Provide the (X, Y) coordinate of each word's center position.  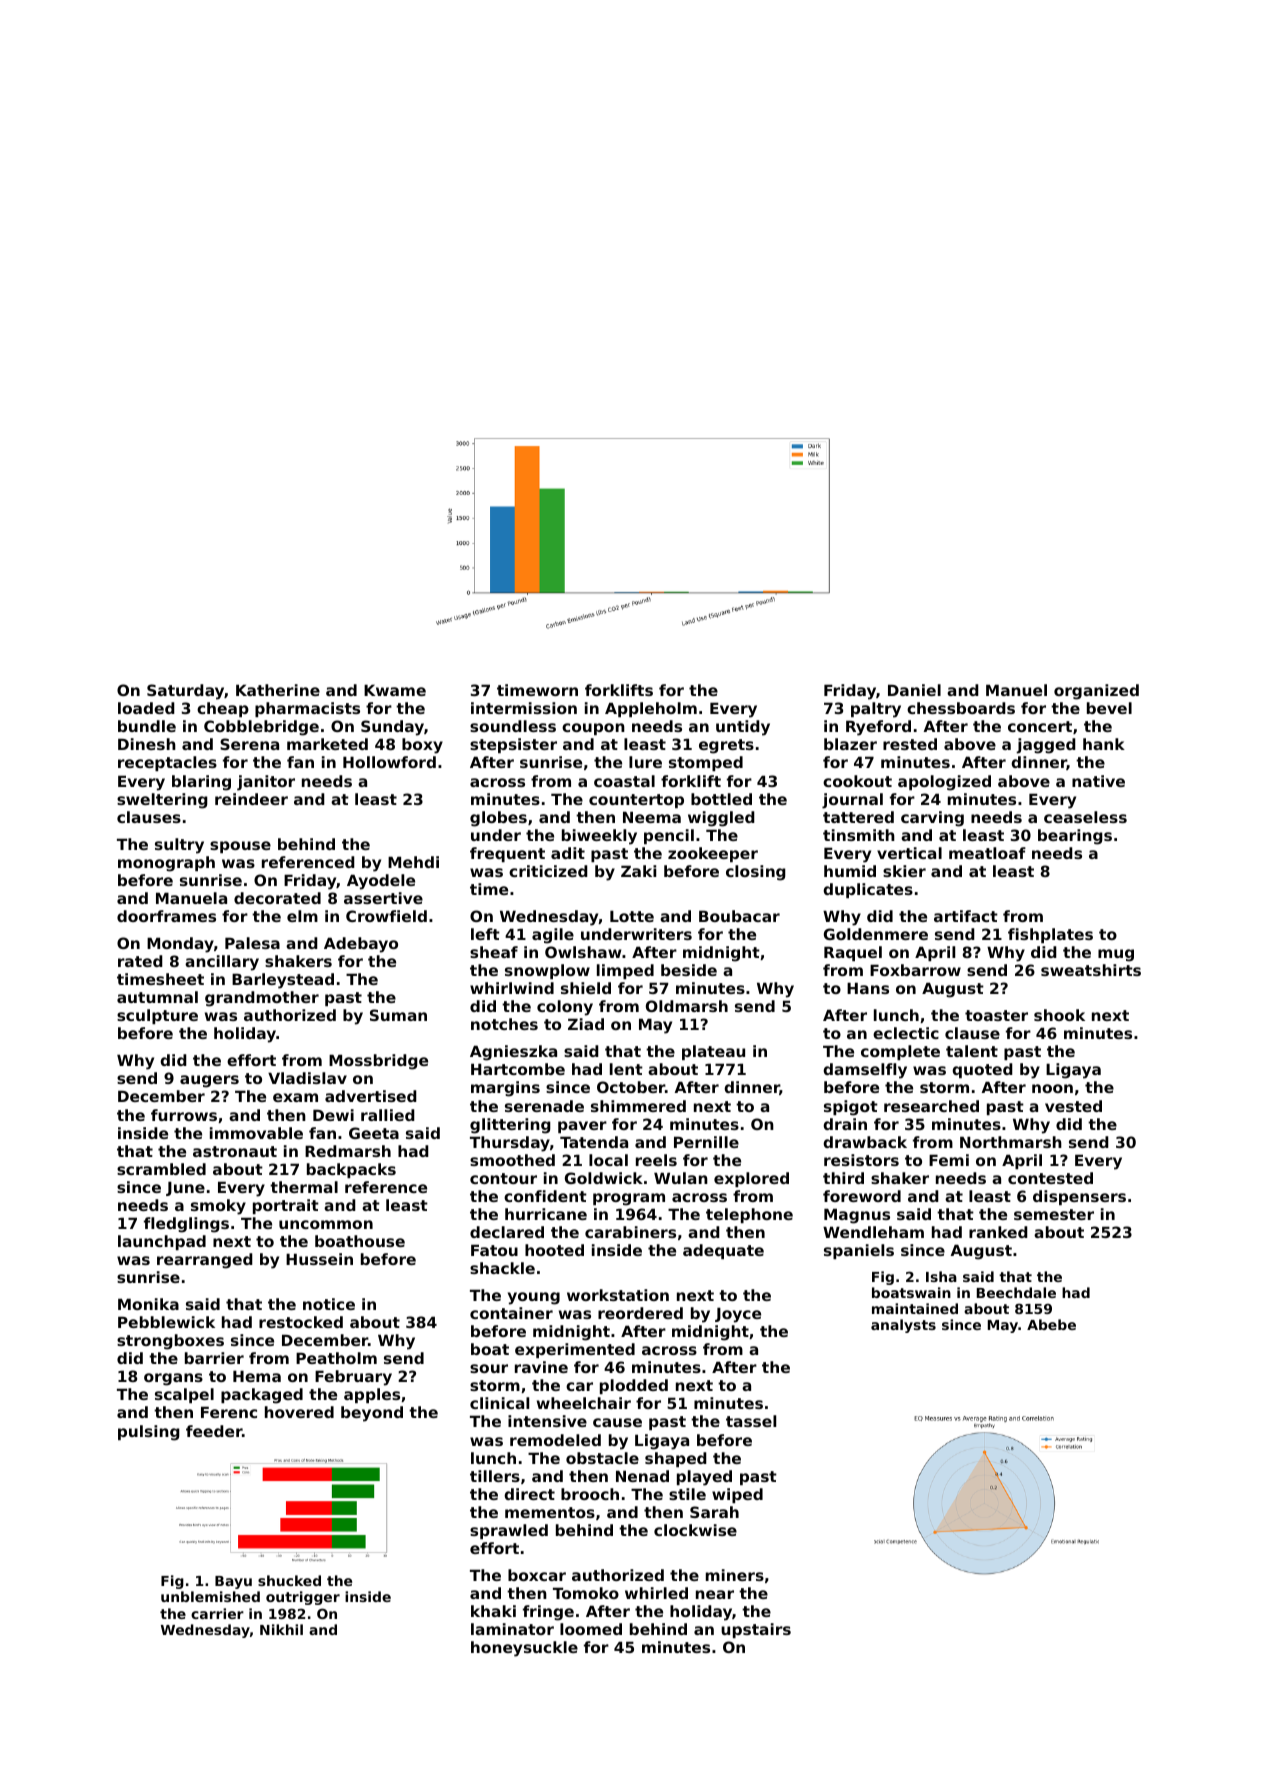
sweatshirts (1091, 970)
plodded (634, 1386)
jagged (1046, 746)
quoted (982, 1070)
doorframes (166, 916)
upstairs (756, 1630)
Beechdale (1016, 1292)
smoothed (512, 1160)
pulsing (149, 1433)
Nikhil (281, 1629)
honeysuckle (524, 1649)
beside (689, 970)
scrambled (161, 1169)
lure (645, 762)
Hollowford (389, 762)
